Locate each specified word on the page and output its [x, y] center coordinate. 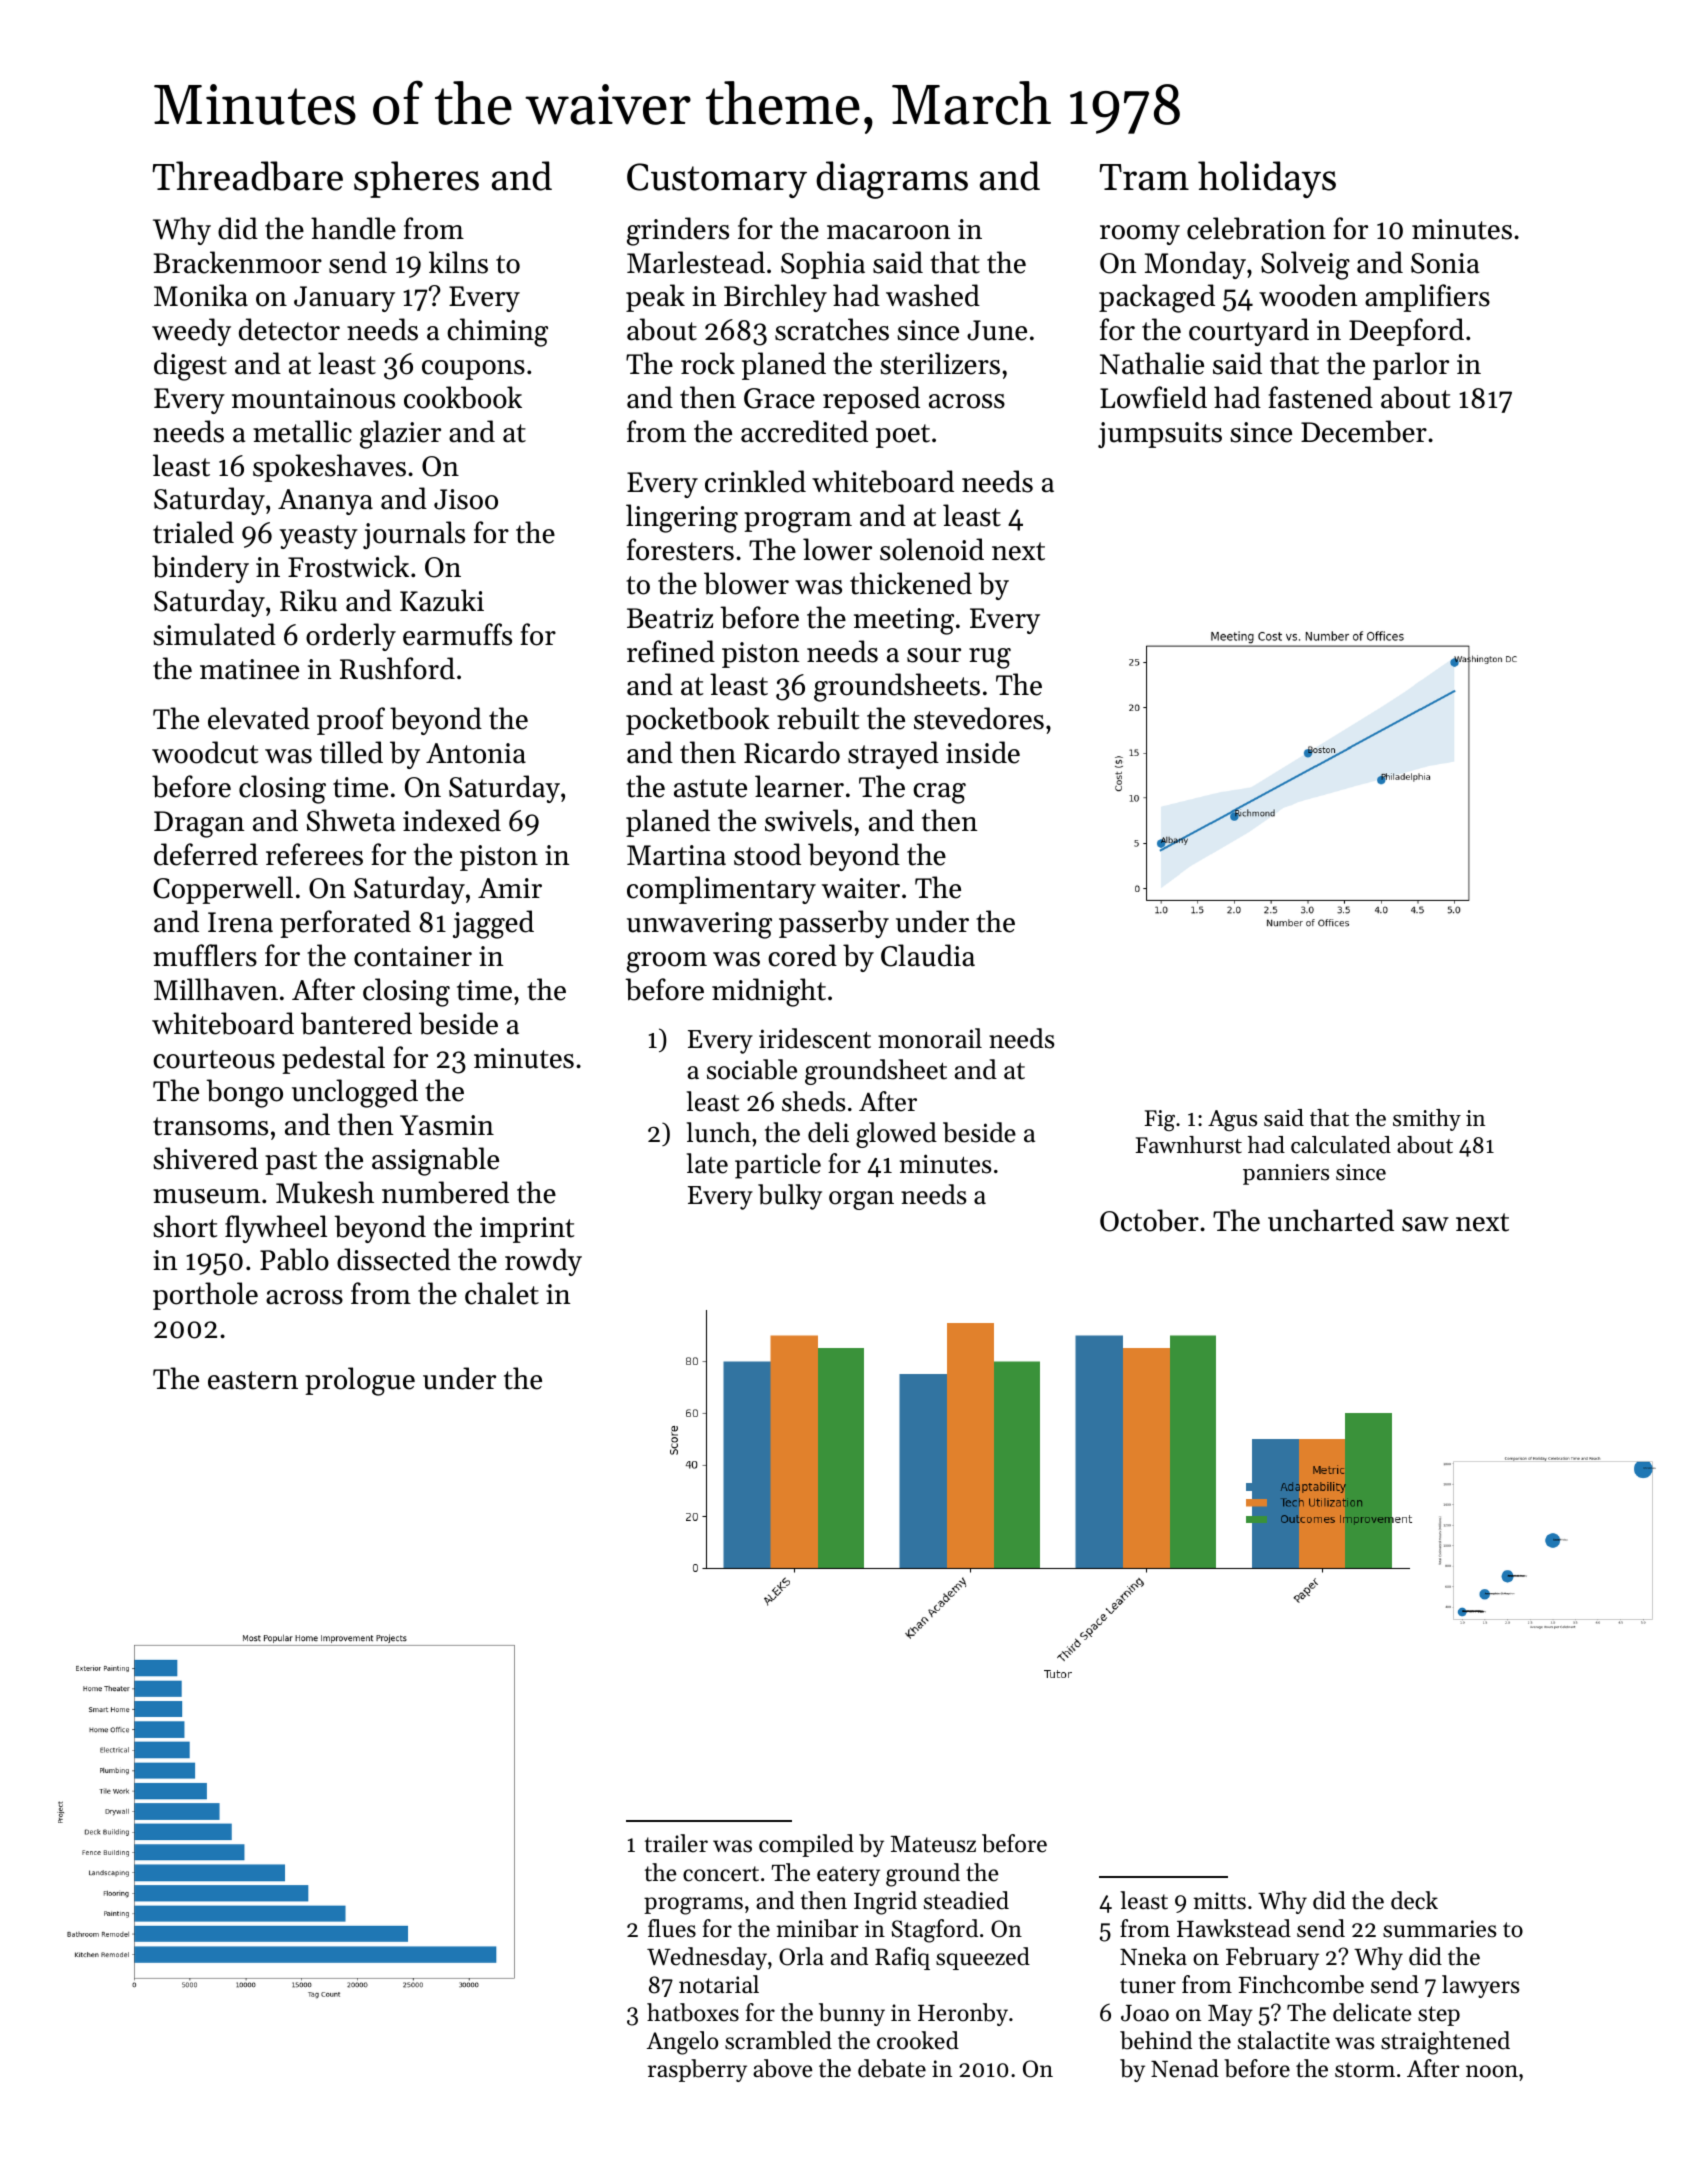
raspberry [697, 2070]
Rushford [397, 668]
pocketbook [698, 721]
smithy [1427, 1120]
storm [1365, 2070]
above [783, 2068]
